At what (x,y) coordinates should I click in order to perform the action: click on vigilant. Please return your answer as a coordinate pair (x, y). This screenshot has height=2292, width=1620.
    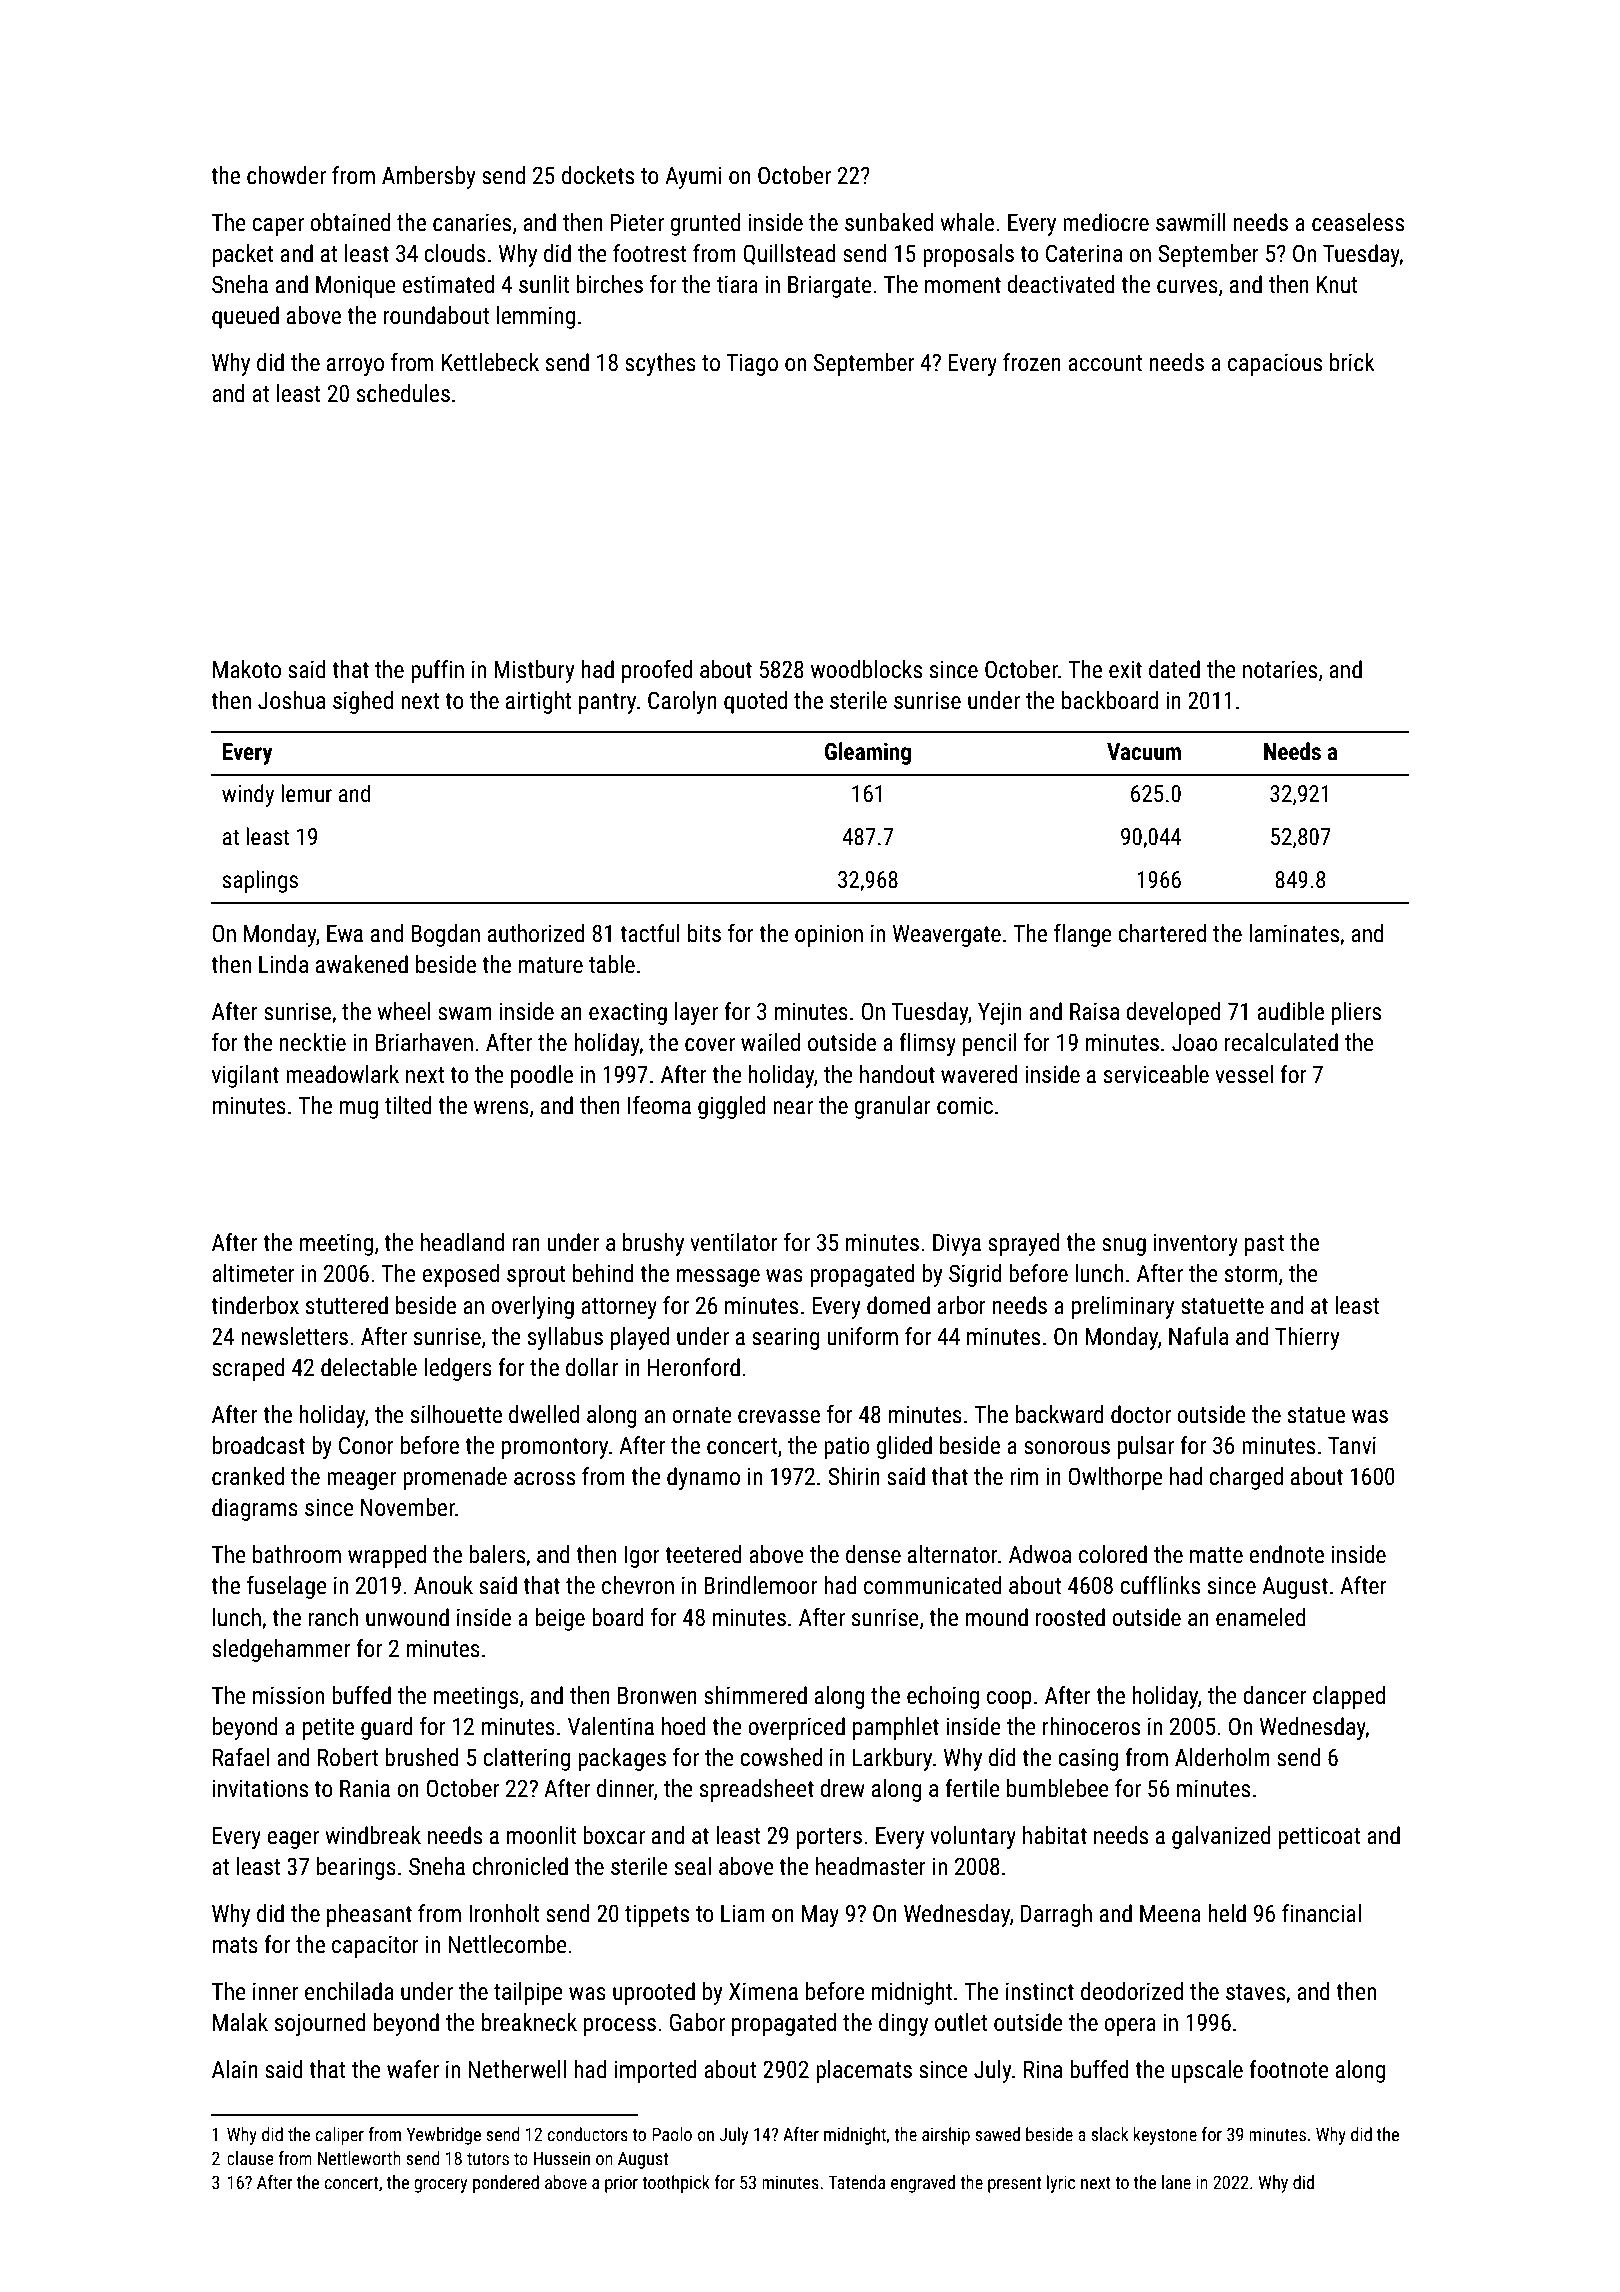
    Looking at the image, I should click on (245, 1076).
